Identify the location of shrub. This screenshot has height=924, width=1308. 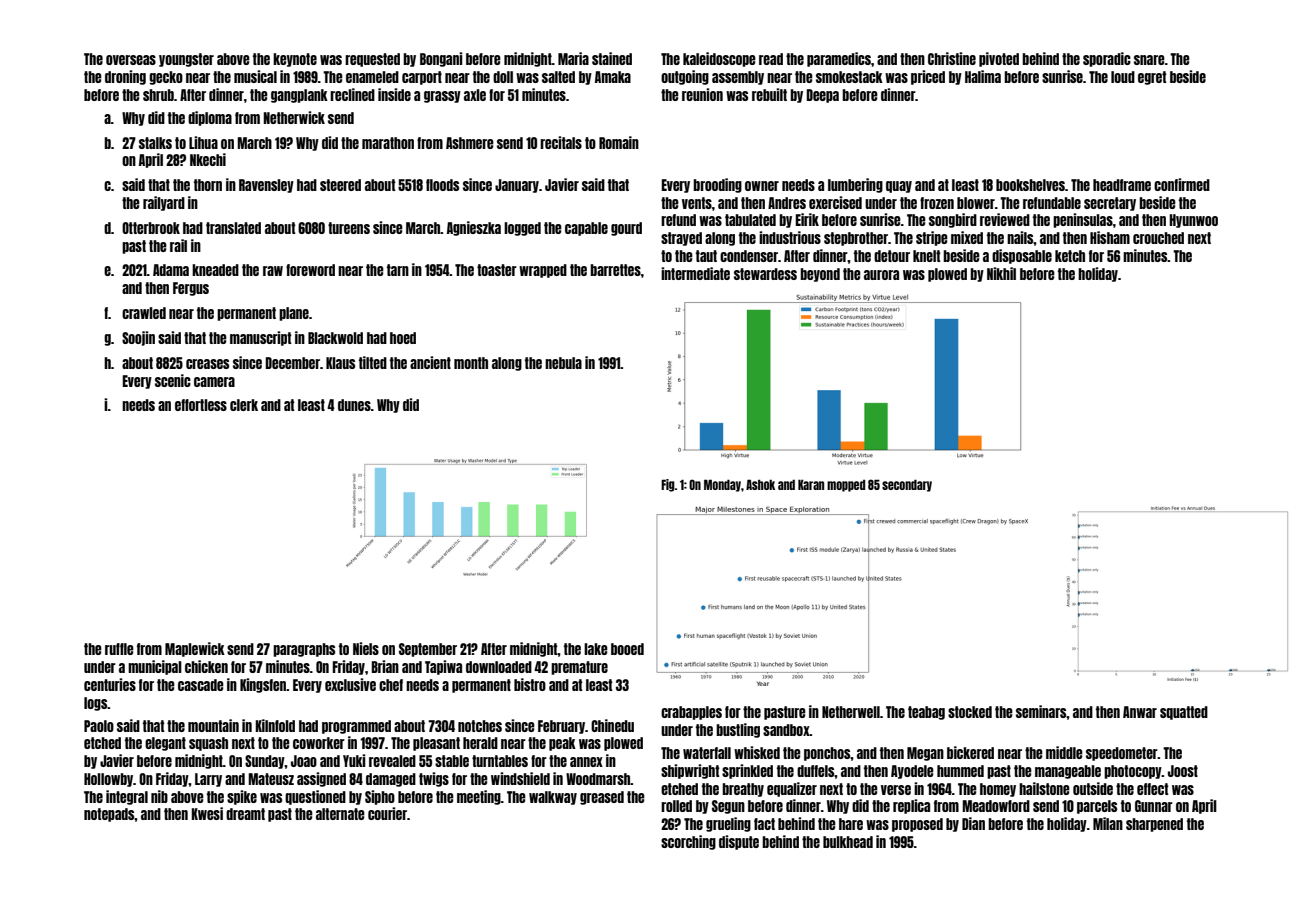
(158, 95).
